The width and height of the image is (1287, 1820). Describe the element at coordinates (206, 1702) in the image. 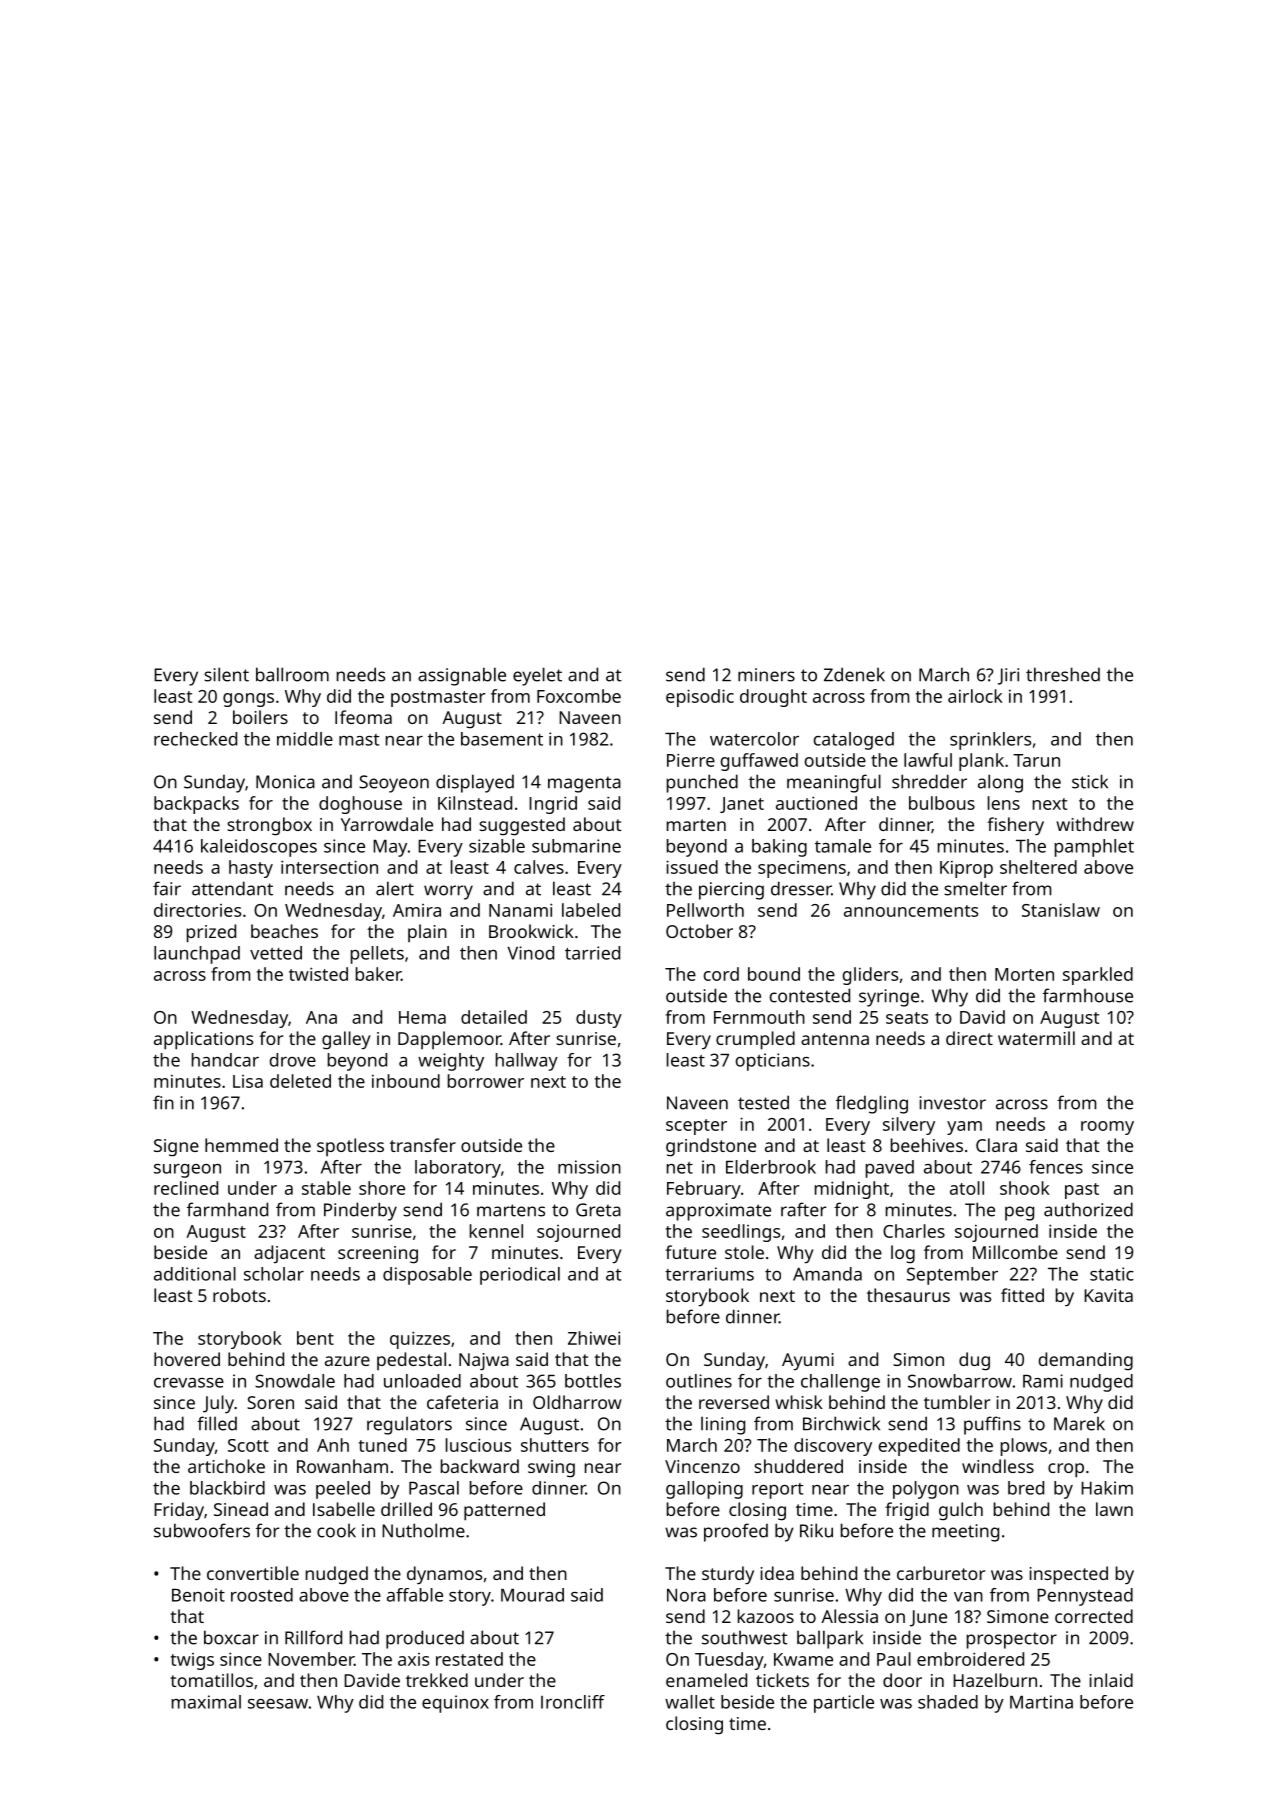

I see `maximal` at that location.
